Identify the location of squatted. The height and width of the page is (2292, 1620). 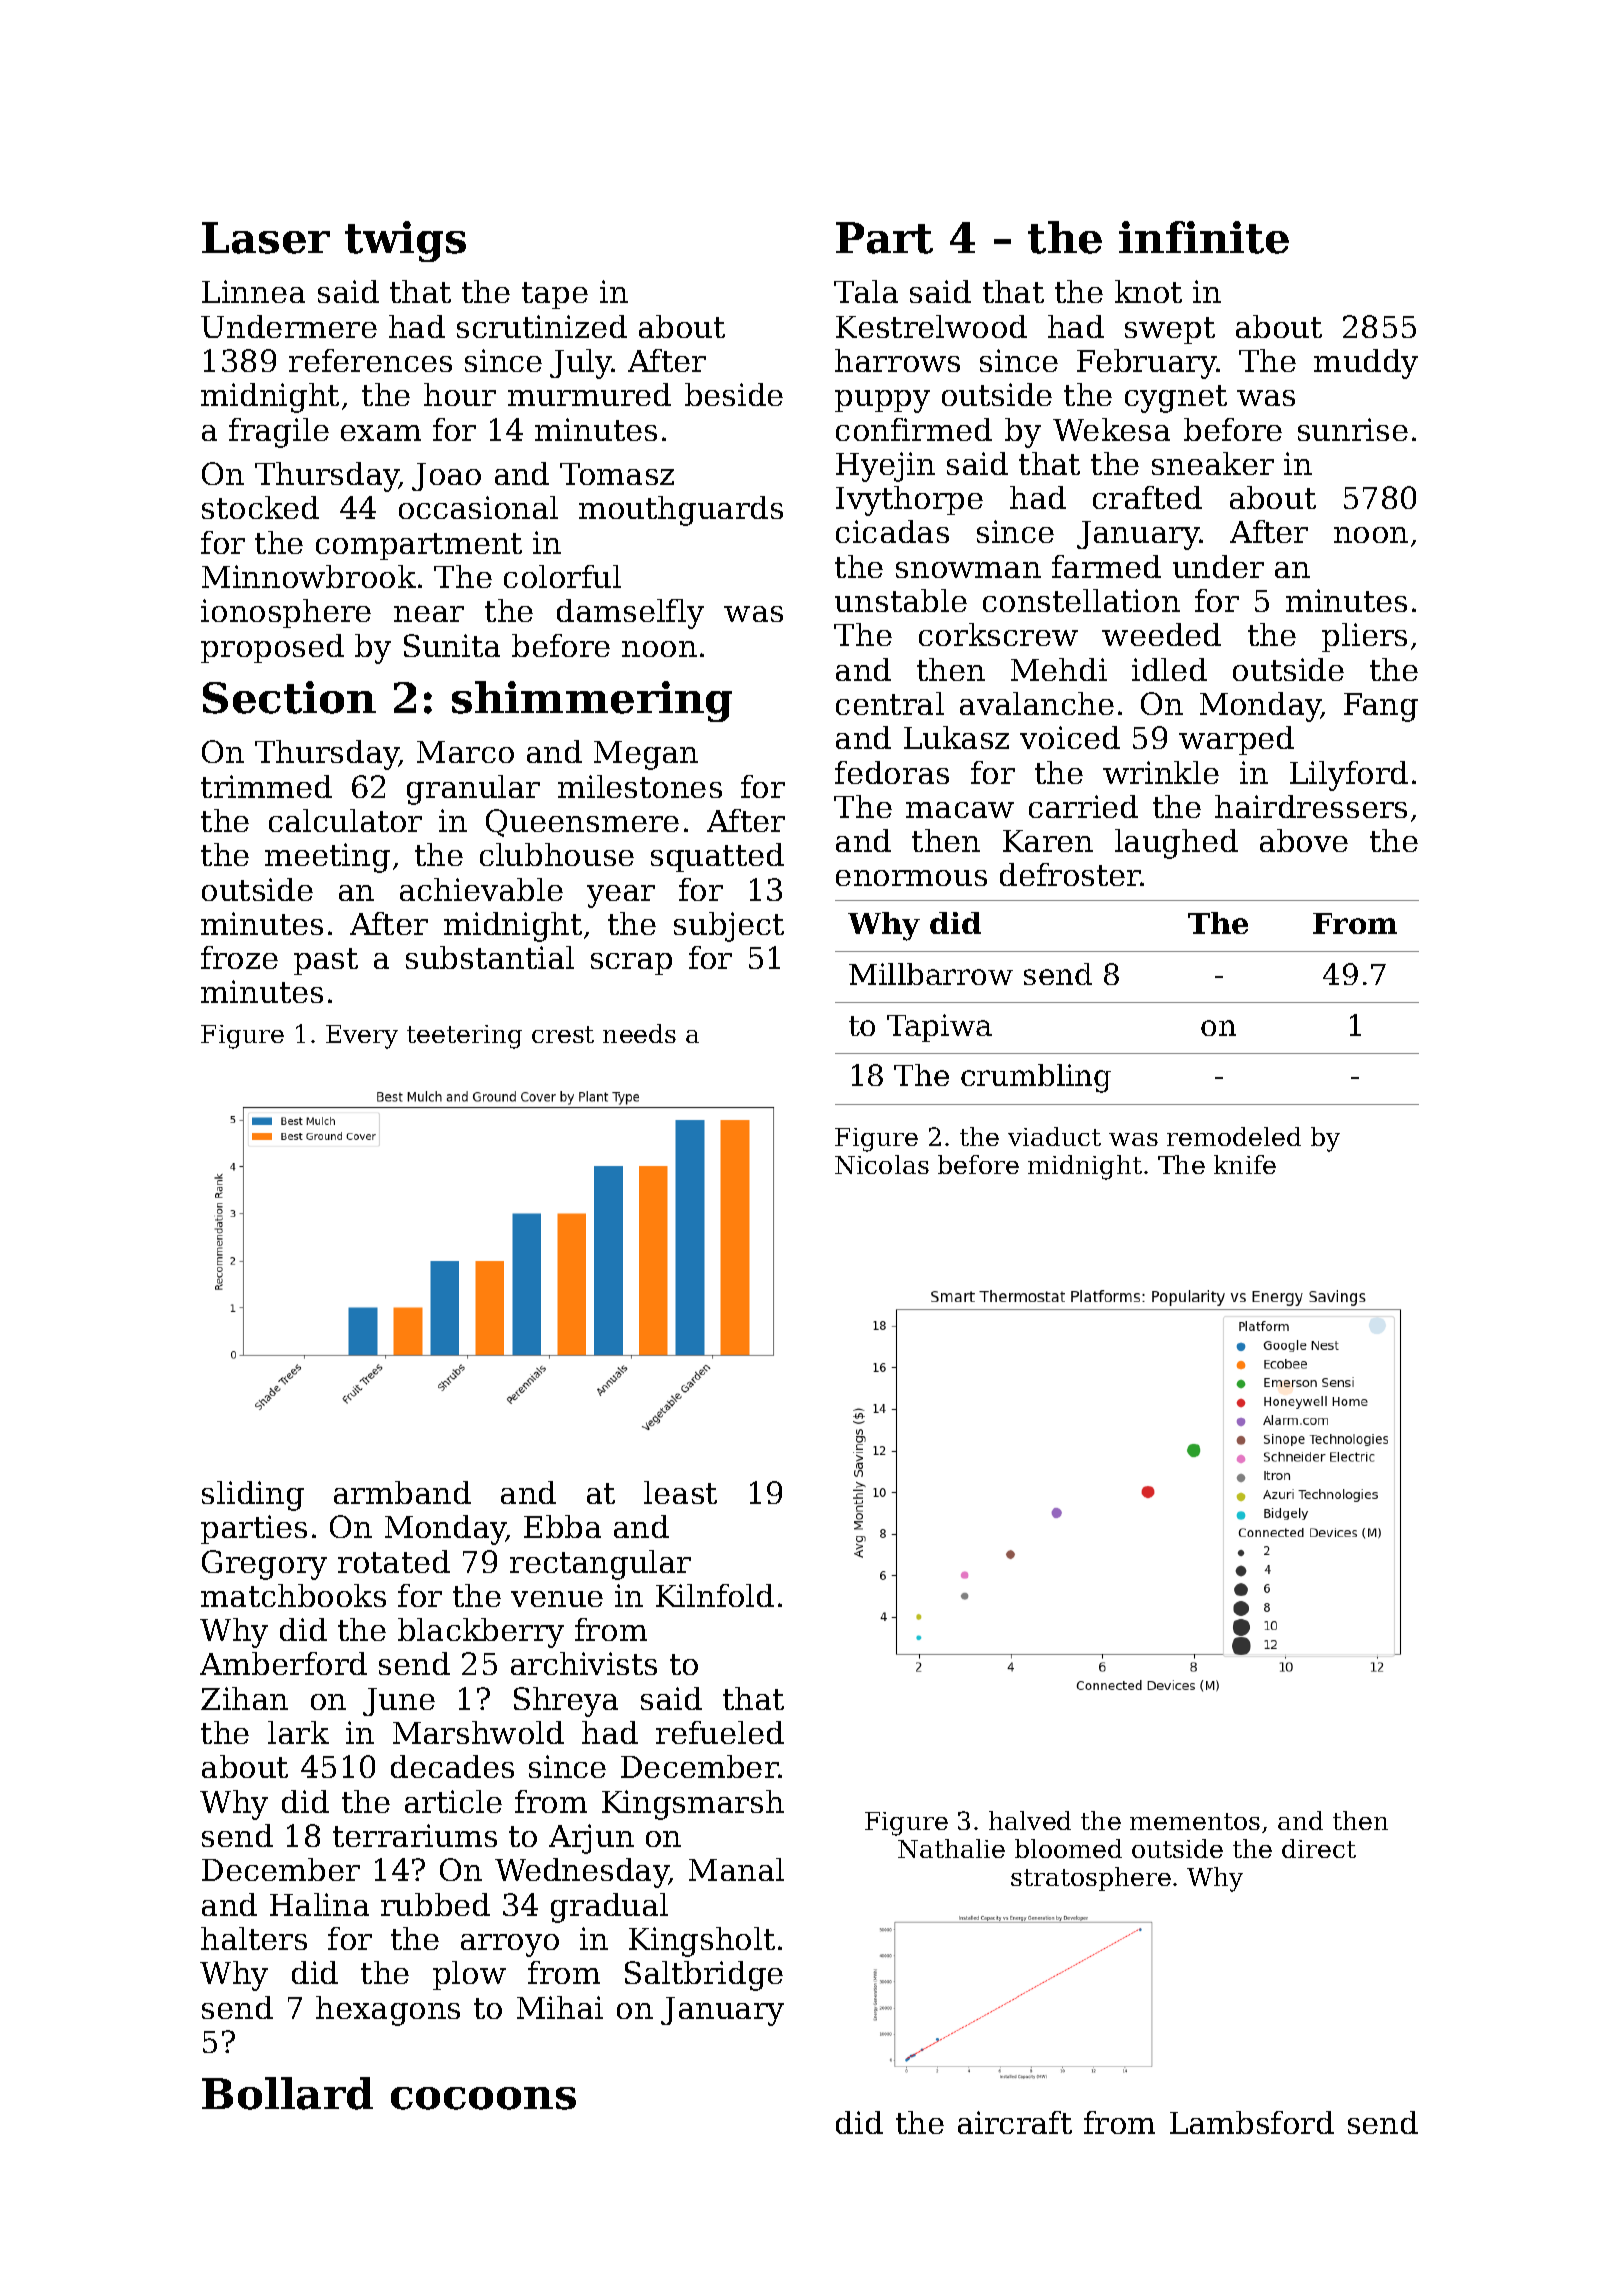
(717, 857).
